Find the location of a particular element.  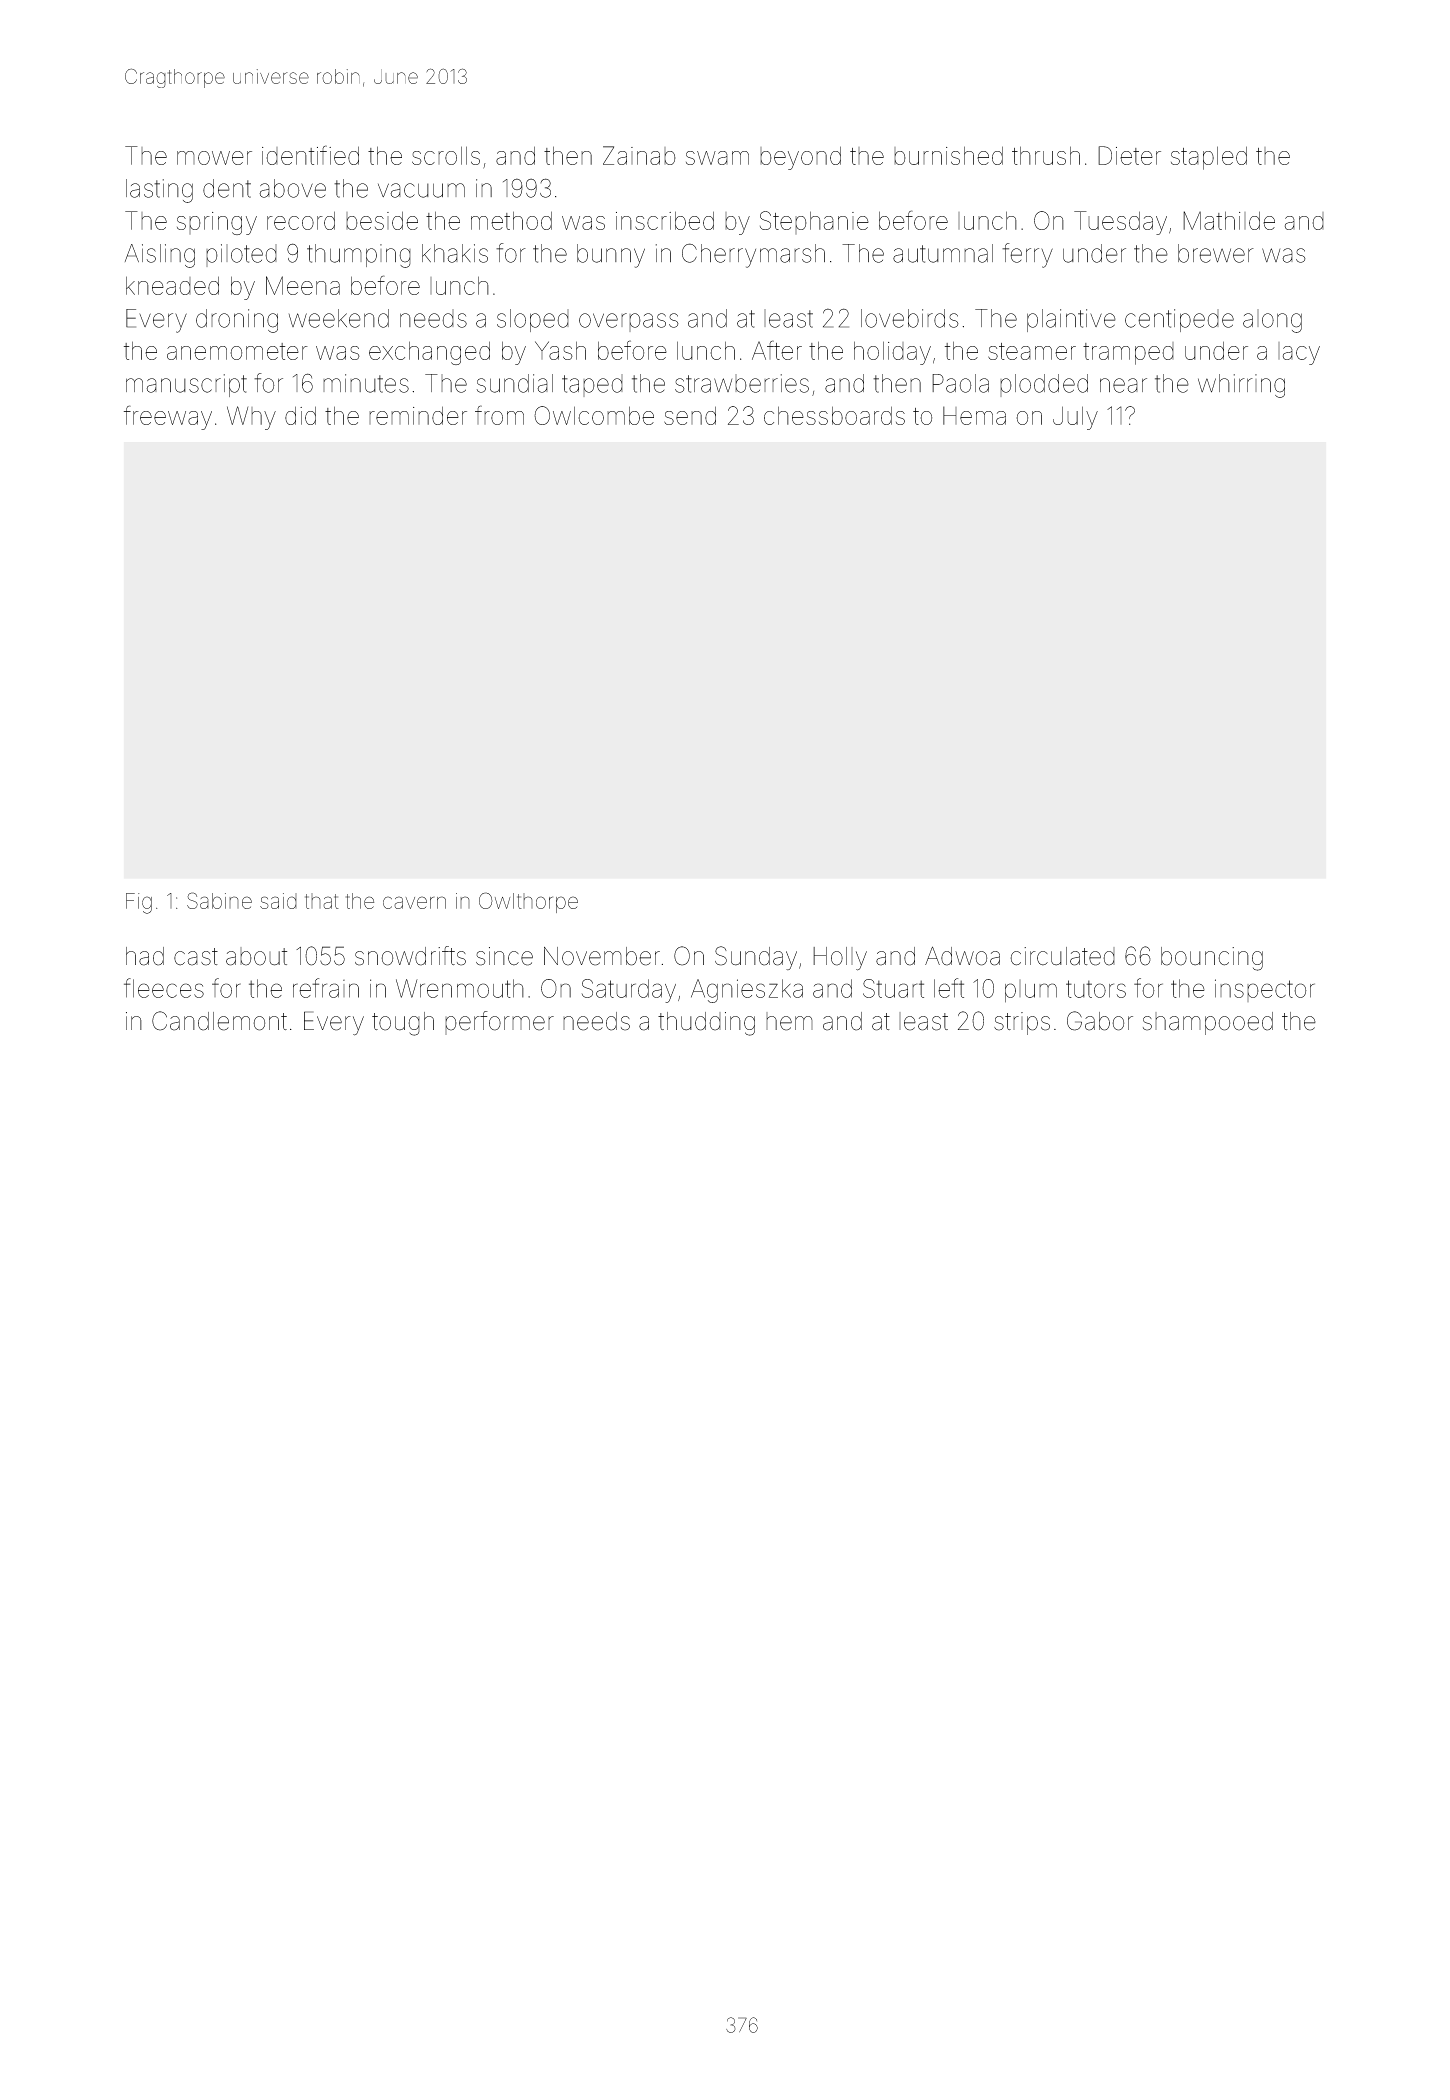

Owlcombe is located at coordinates (594, 415).
